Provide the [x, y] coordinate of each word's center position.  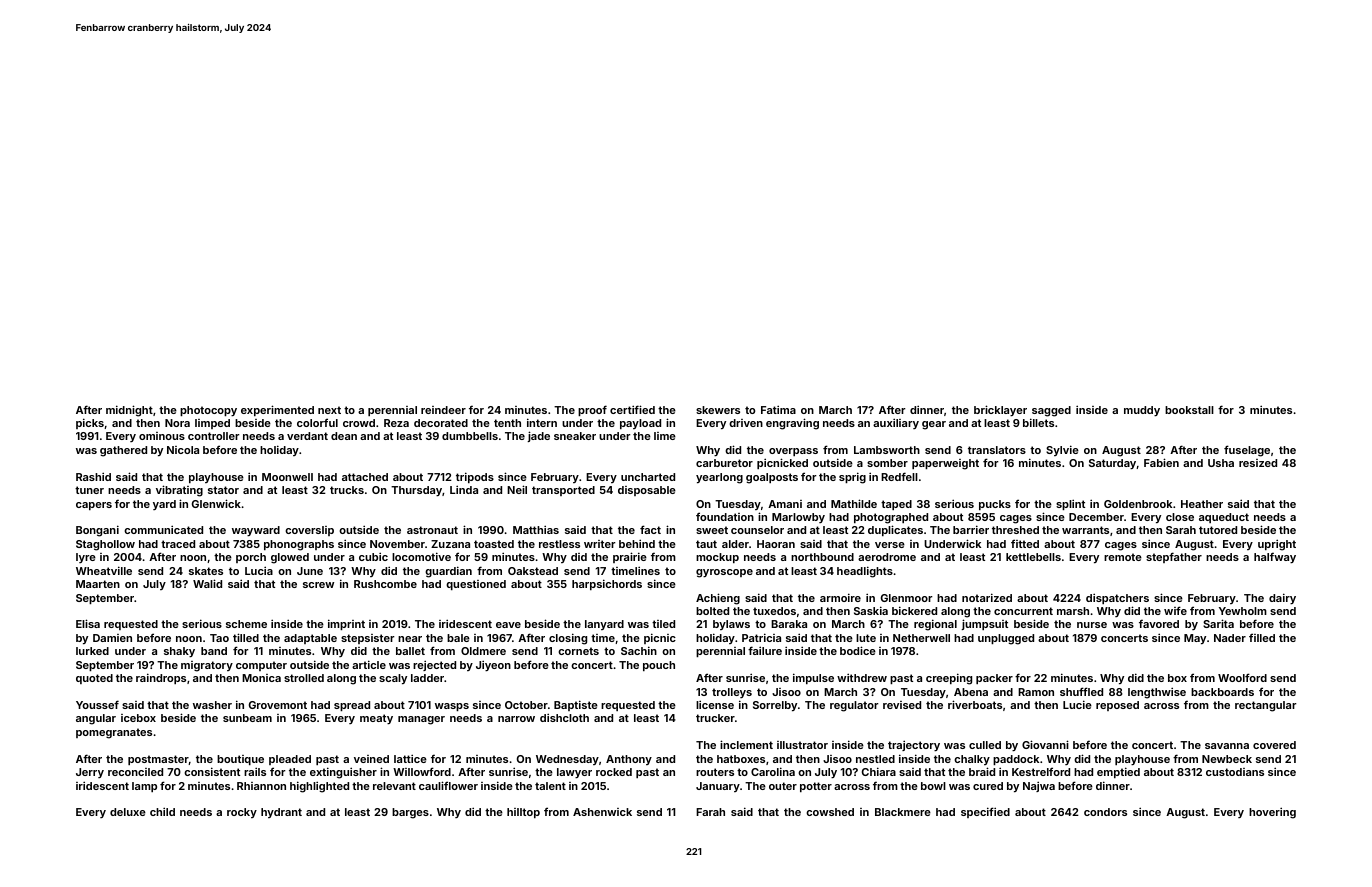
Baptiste [576, 705]
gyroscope [724, 573]
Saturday [1113, 464]
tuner [89, 490]
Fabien [1161, 462]
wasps [452, 707]
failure [765, 650]
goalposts [772, 478]
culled [985, 745]
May [1195, 639]
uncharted [648, 477]
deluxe [128, 812]
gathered [123, 451]
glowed [290, 558]
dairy [1282, 599]
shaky [179, 652]
